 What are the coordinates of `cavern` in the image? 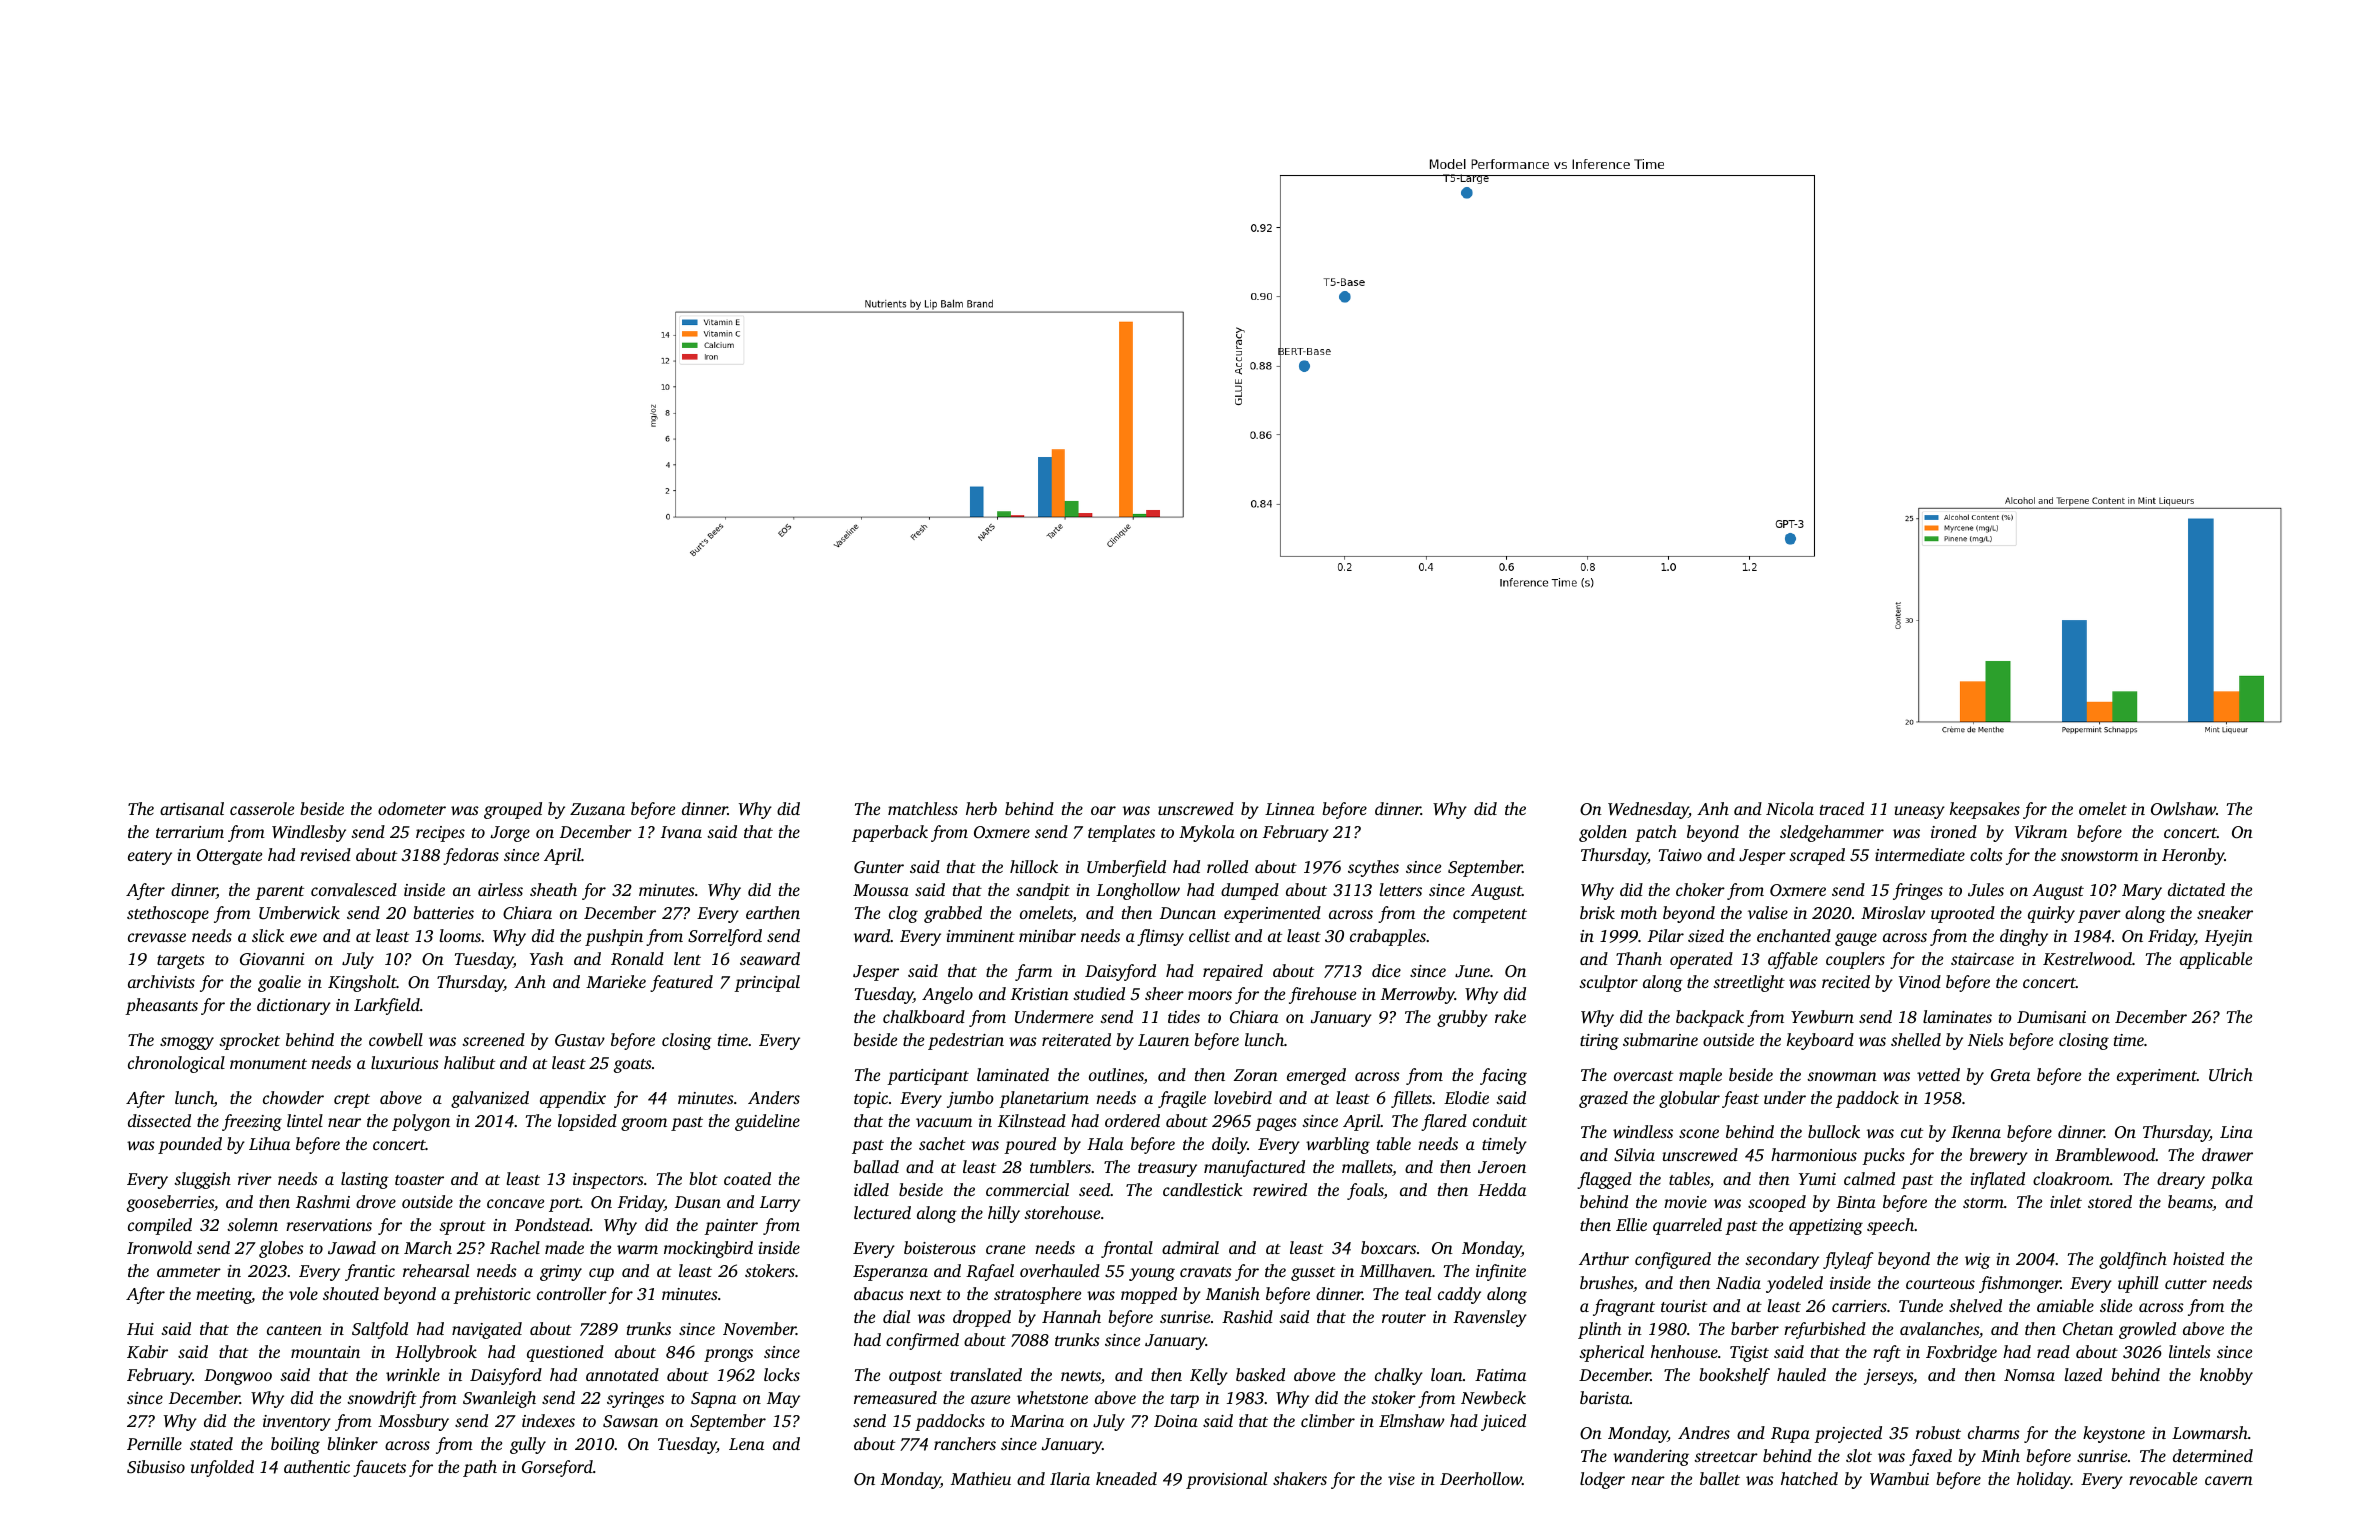 It's located at (2229, 1480).
